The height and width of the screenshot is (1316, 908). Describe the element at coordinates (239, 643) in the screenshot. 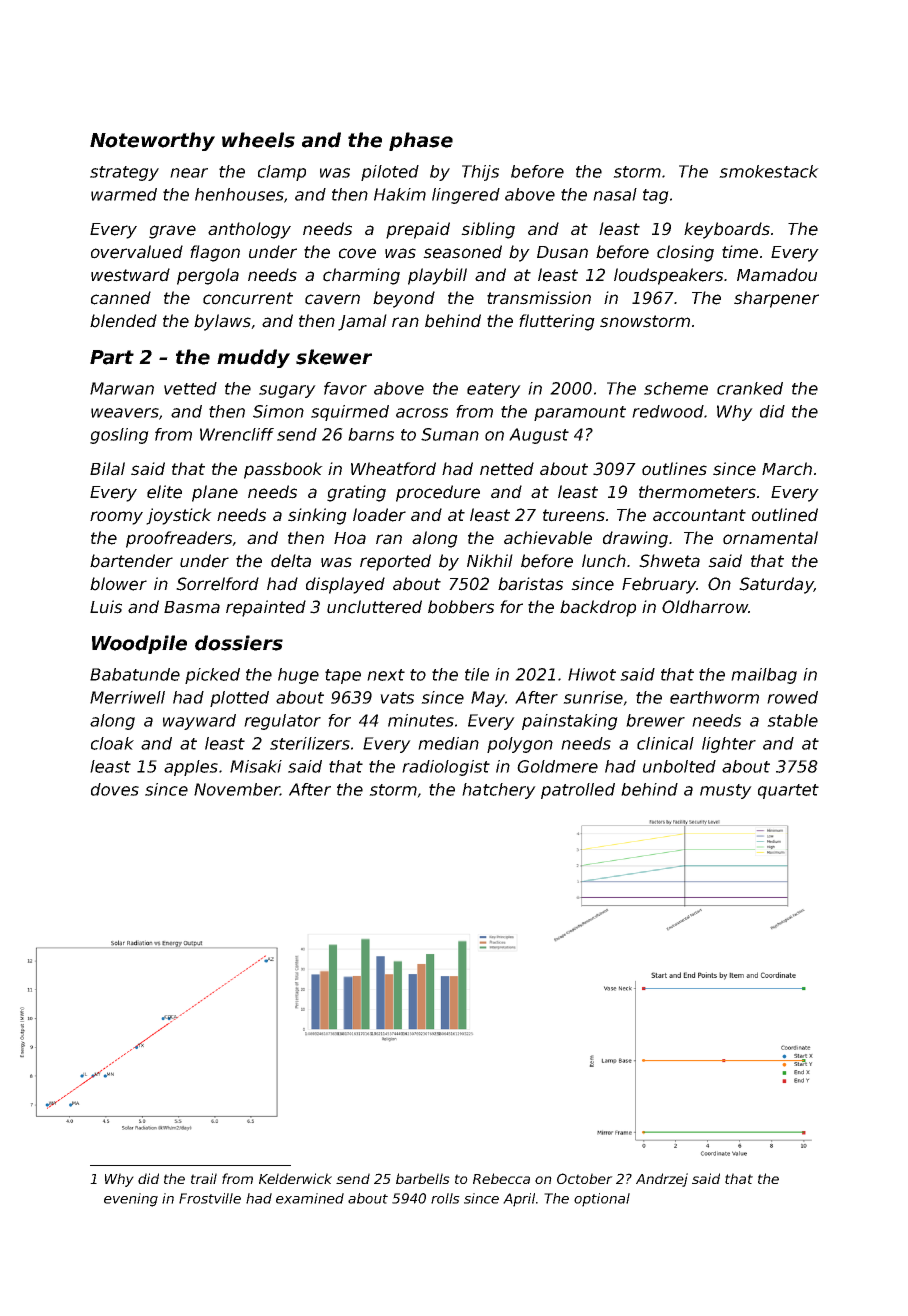

I see `dossiers` at that location.
